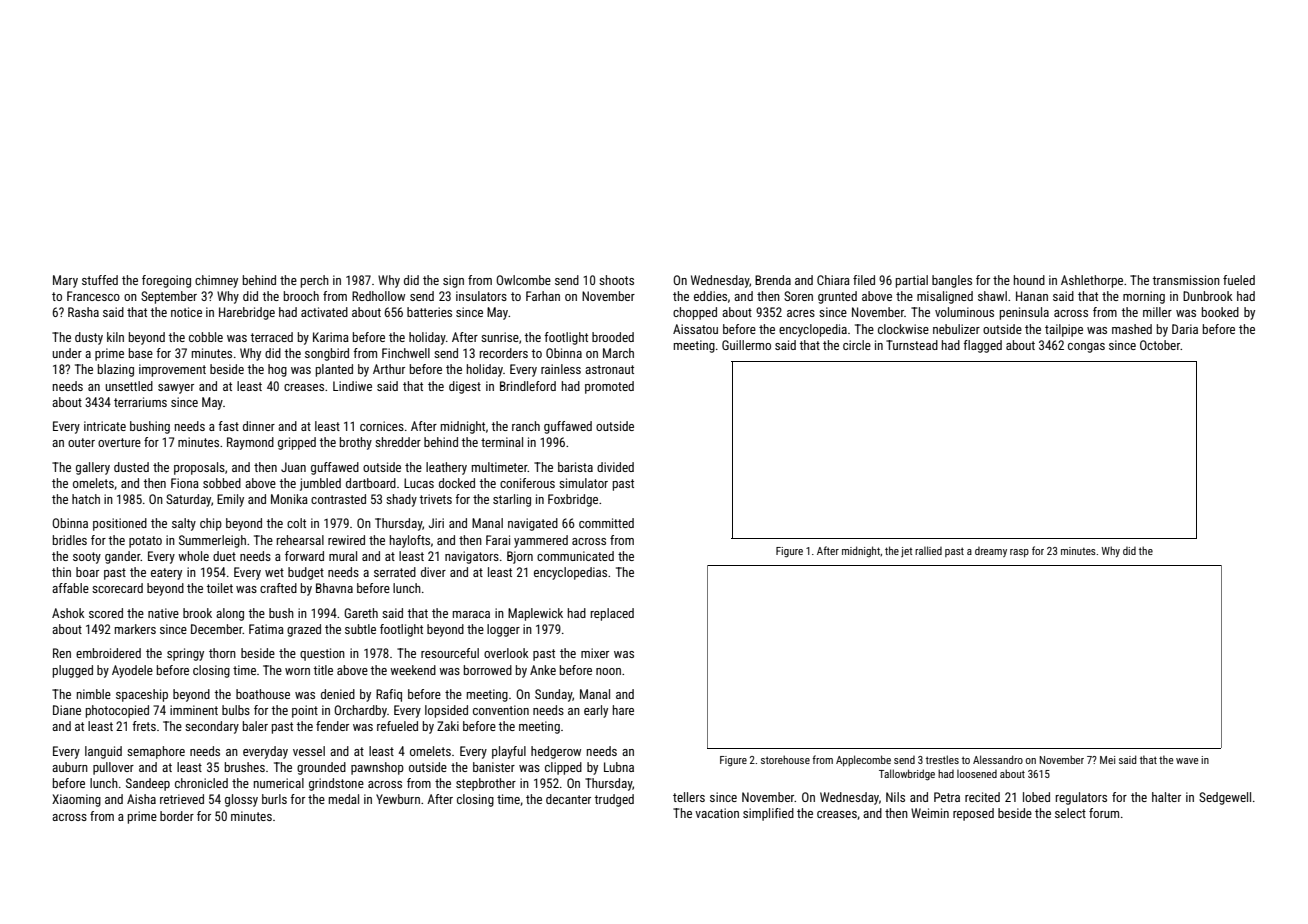  What do you see at coordinates (982, 346) in the page?
I see `flagged` at bounding box center [982, 346].
